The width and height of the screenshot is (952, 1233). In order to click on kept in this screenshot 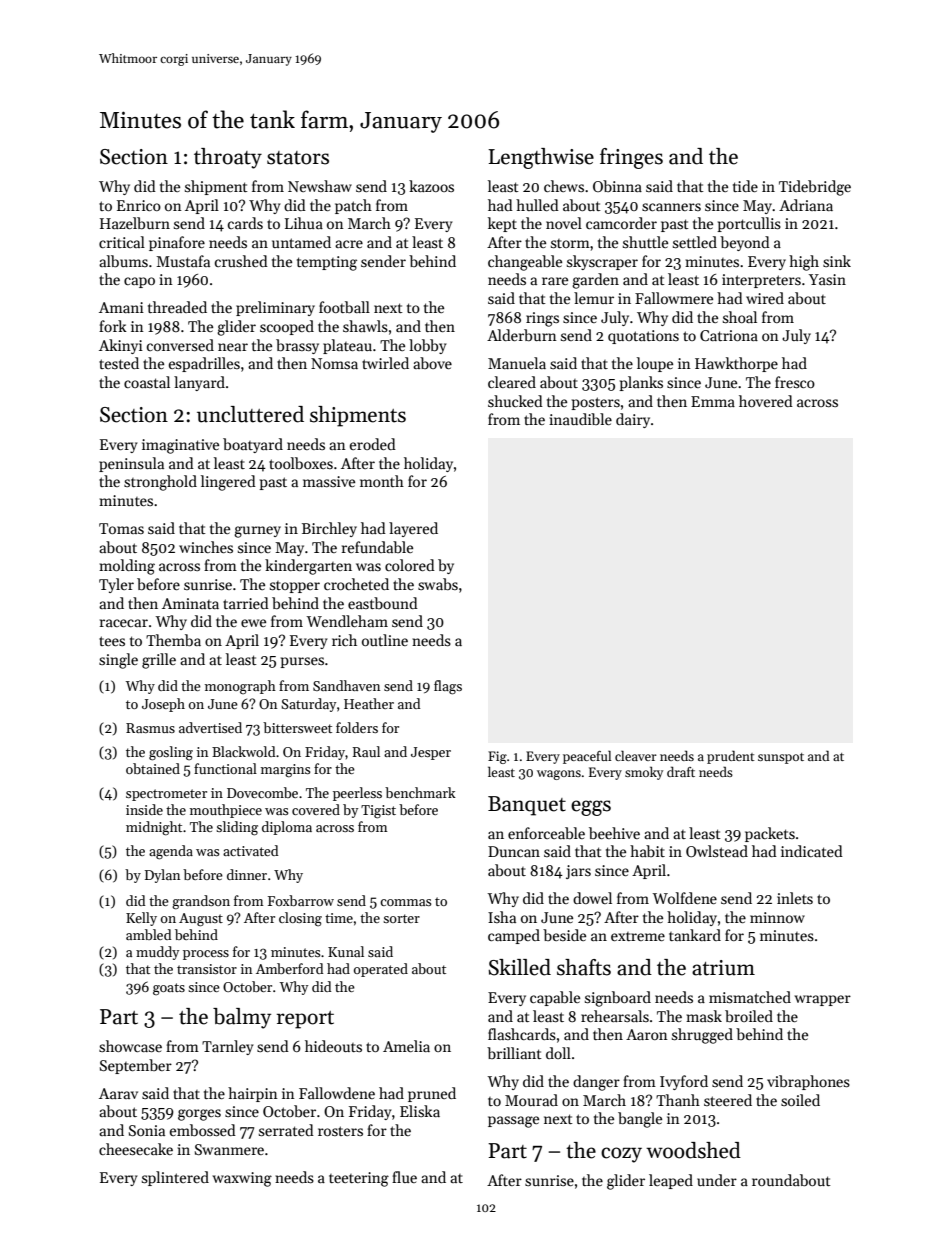, I will do `click(502, 224)`.
